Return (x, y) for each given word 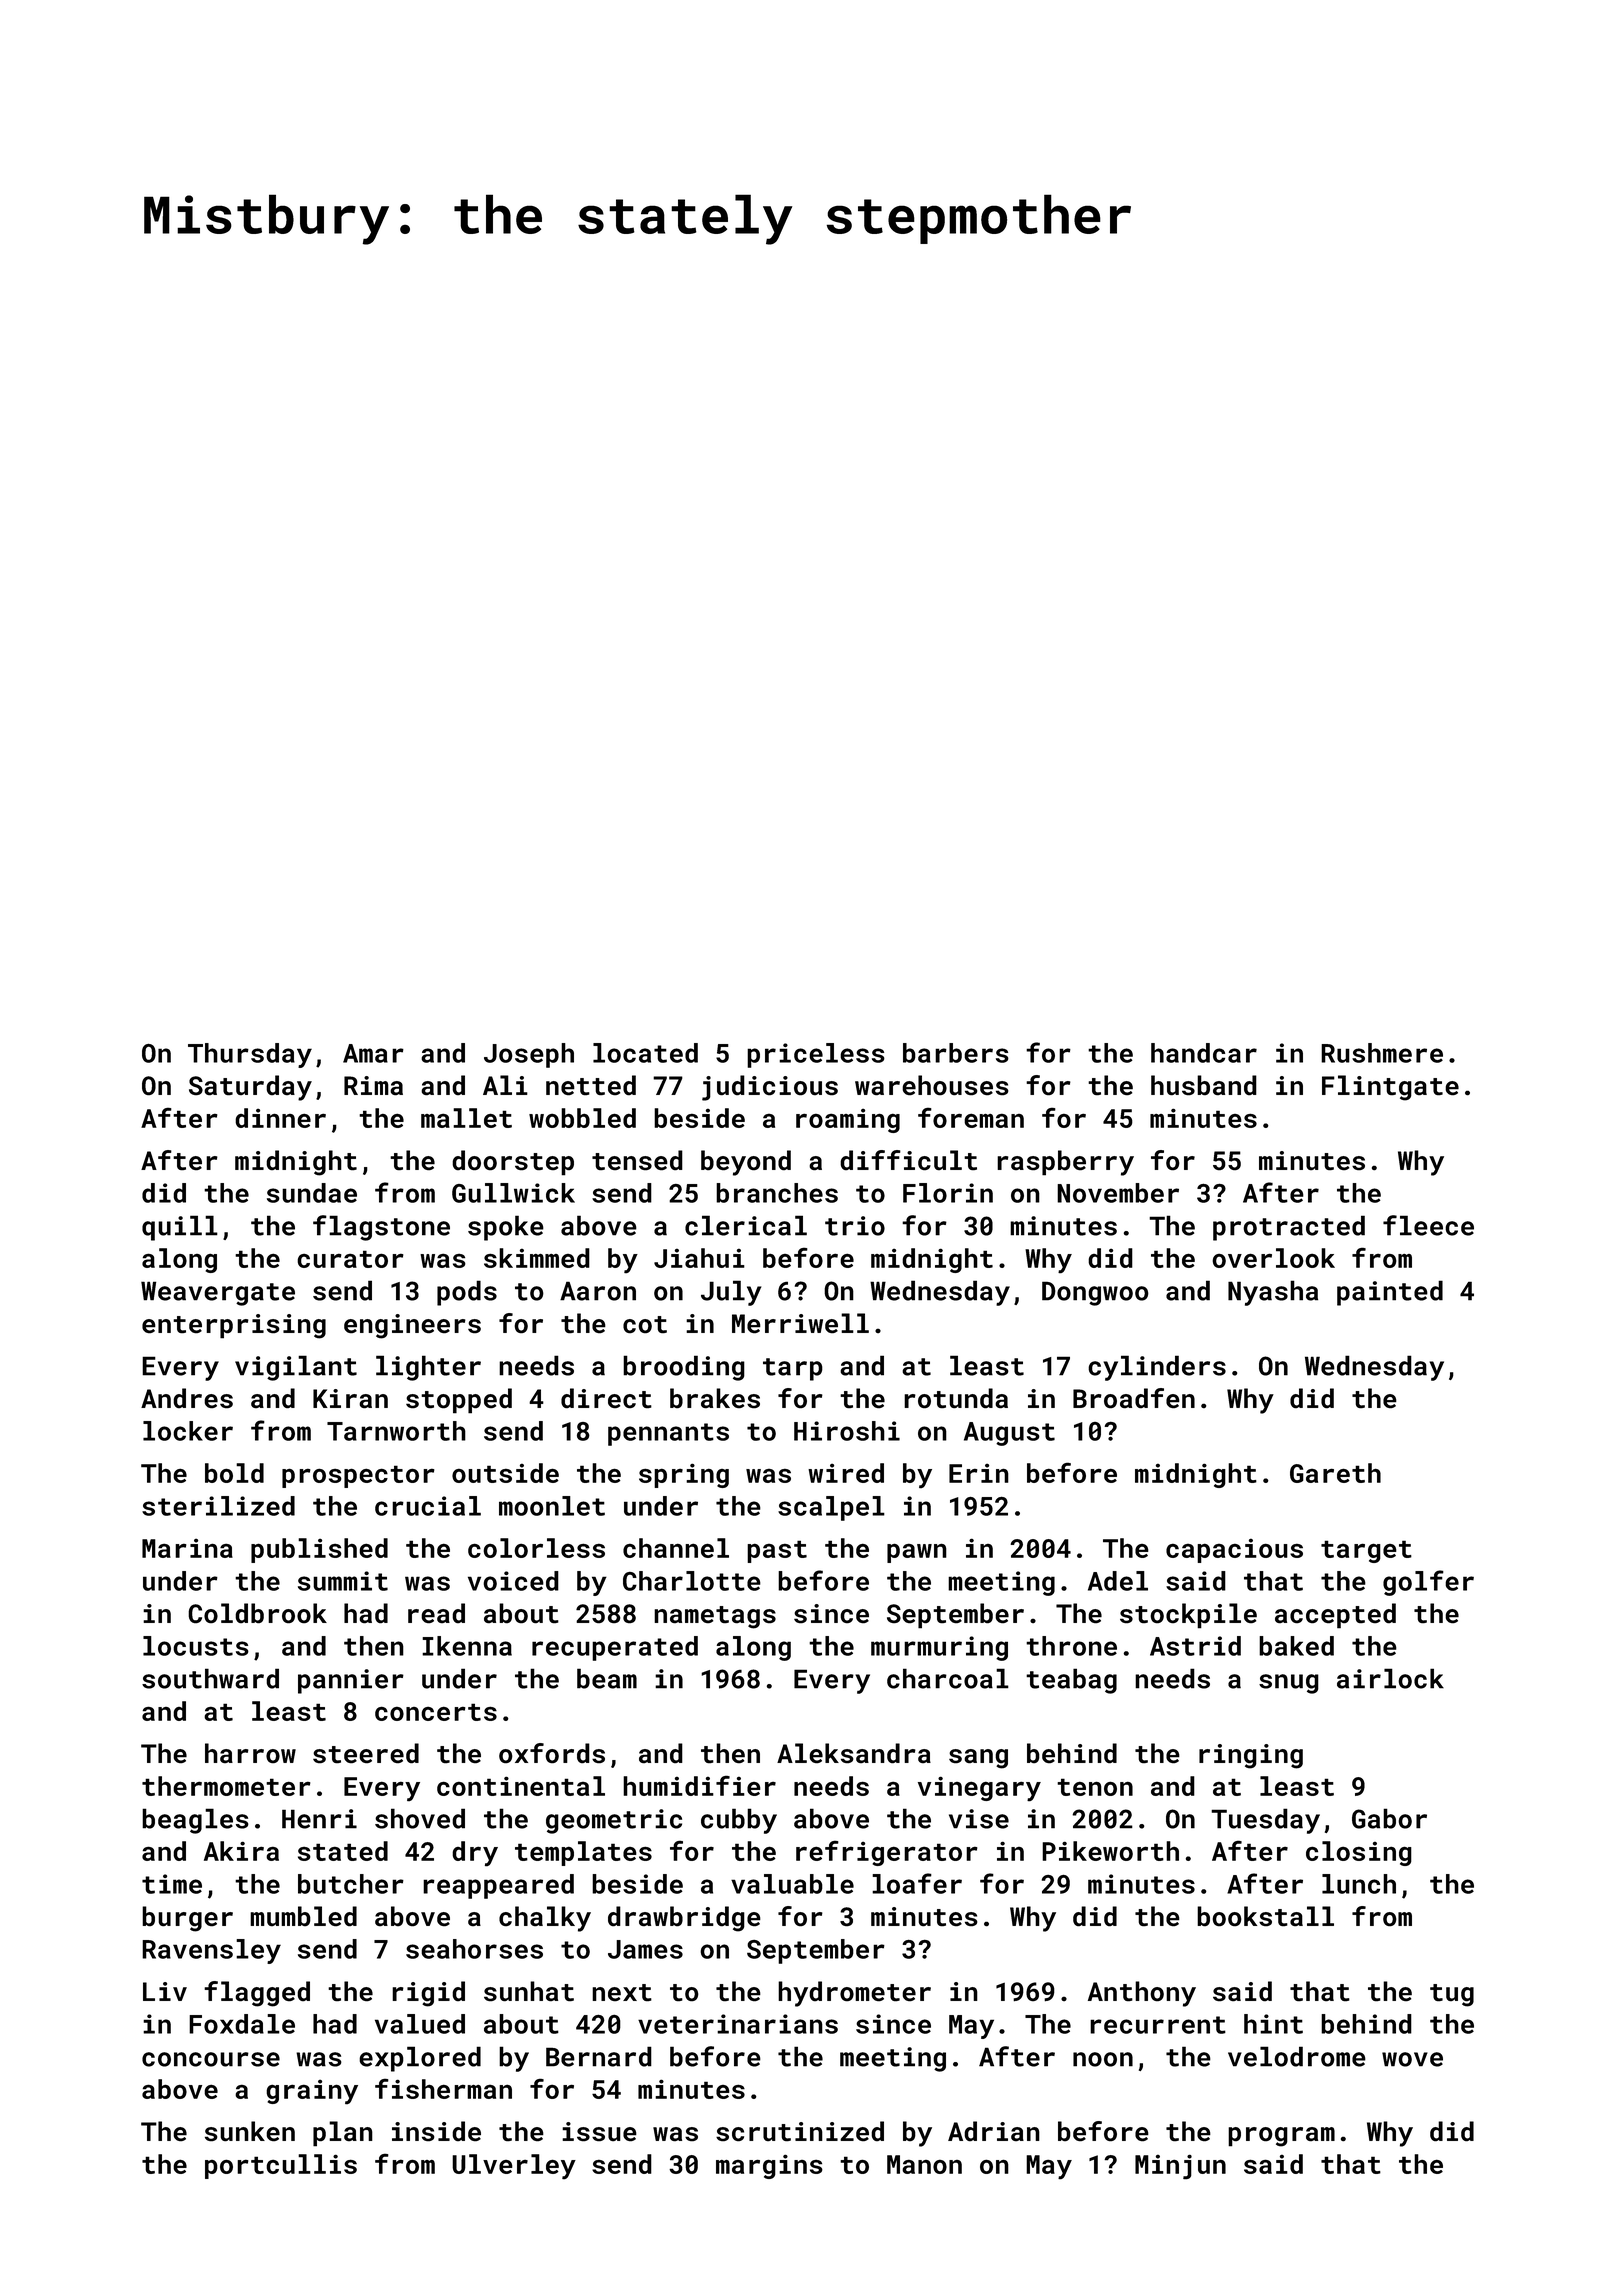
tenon (1095, 1787)
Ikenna (467, 1646)
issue (599, 2132)
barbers (956, 1053)
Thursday (250, 1055)
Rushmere (1382, 1053)
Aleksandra (854, 1753)
